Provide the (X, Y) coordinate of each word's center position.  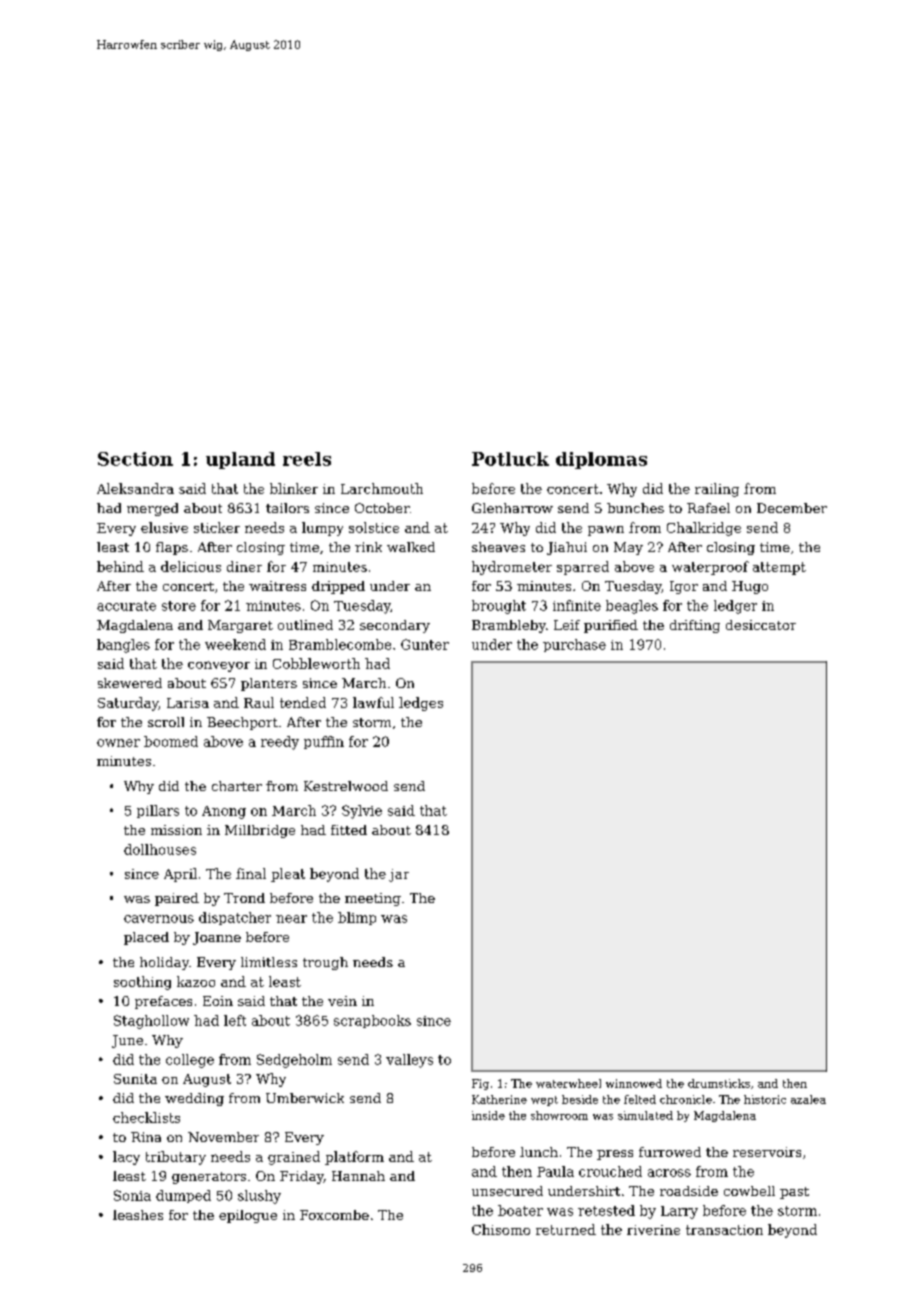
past (794, 1193)
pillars (158, 811)
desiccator (761, 625)
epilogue (248, 1216)
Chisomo (501, 1229)
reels (307, 459)
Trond (244, 898)
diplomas (601, 460)
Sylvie (362, 812)
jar (399, 875)
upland (240, 460)
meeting (373, 899)
